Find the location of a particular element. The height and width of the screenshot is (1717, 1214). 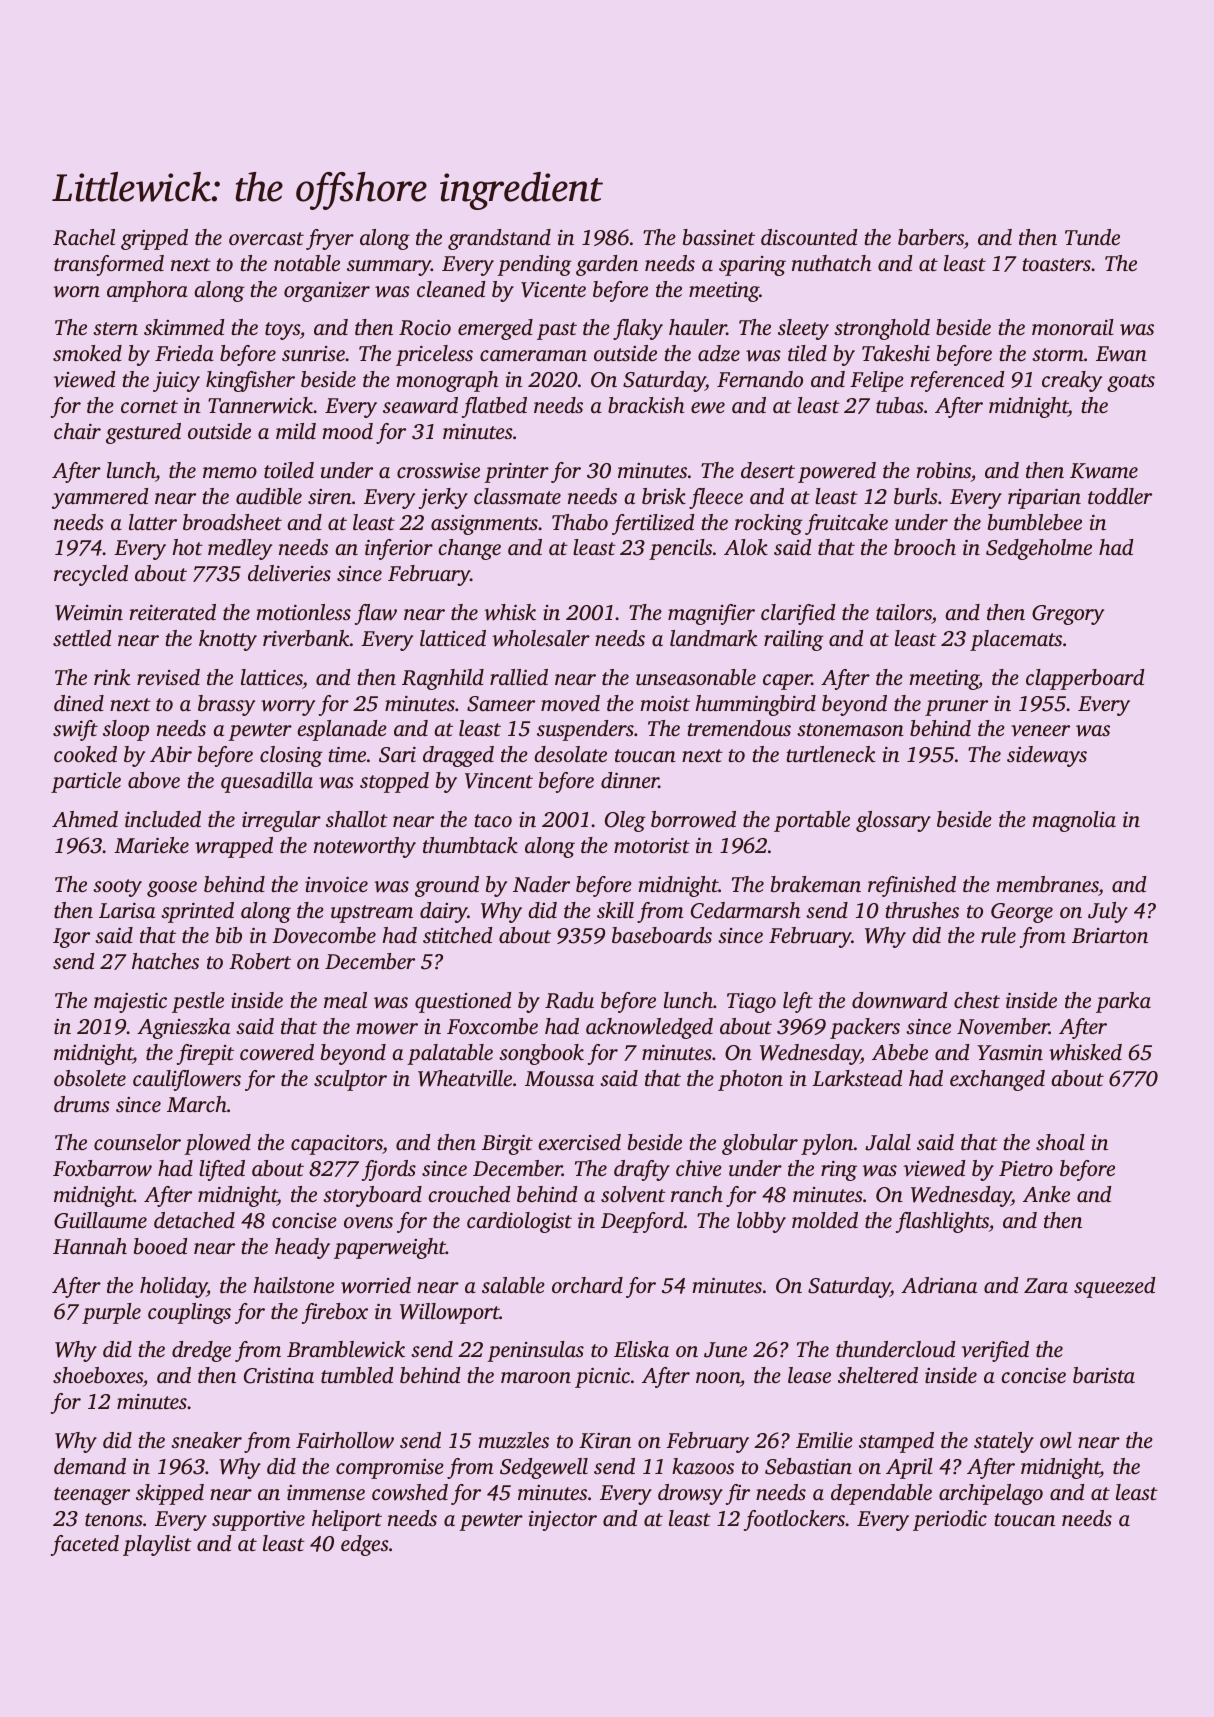

unseasonable is located at coordinates (696, 677).
